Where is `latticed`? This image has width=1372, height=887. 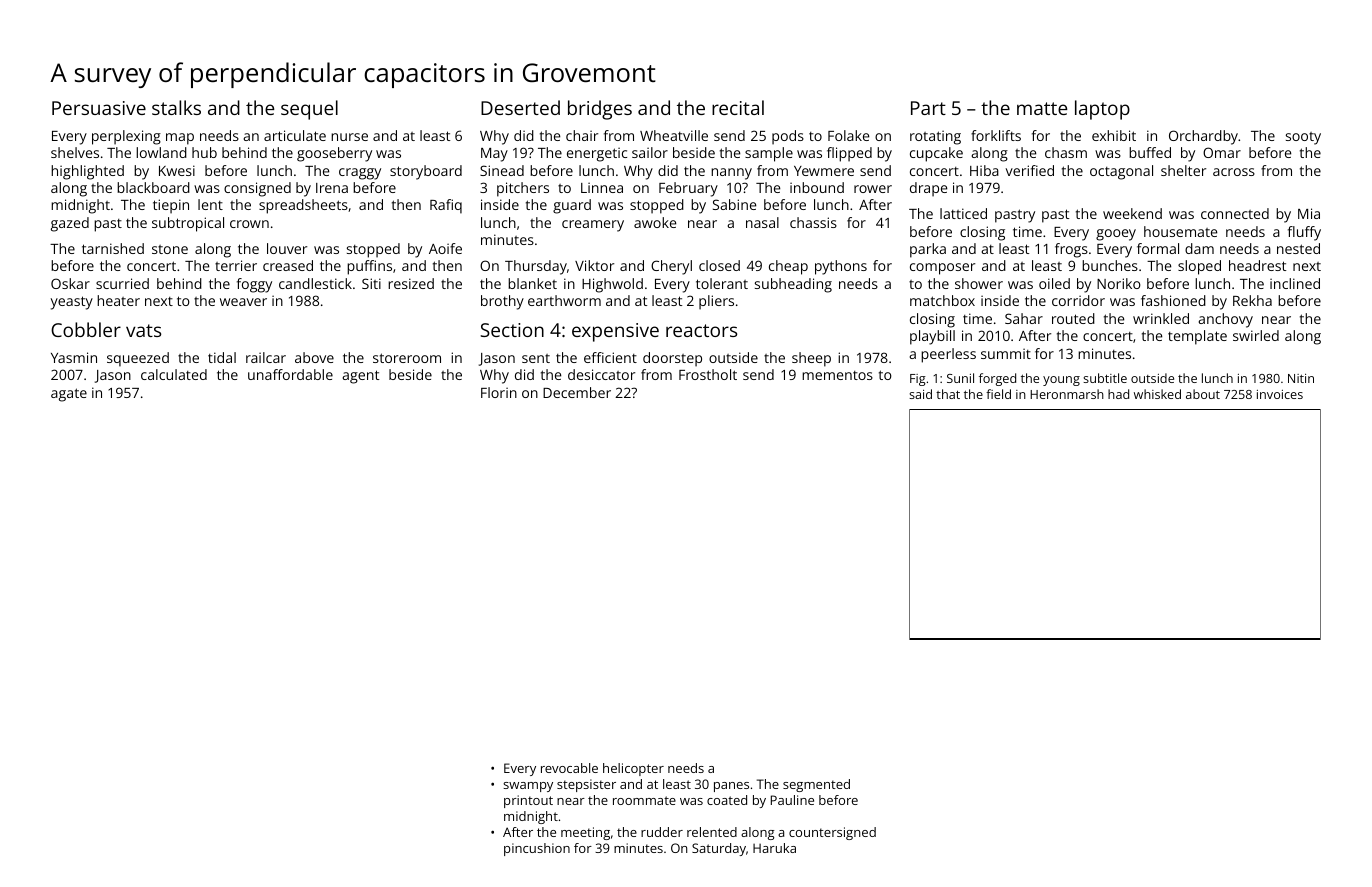
latticed is located at coordinates (963, 213).
